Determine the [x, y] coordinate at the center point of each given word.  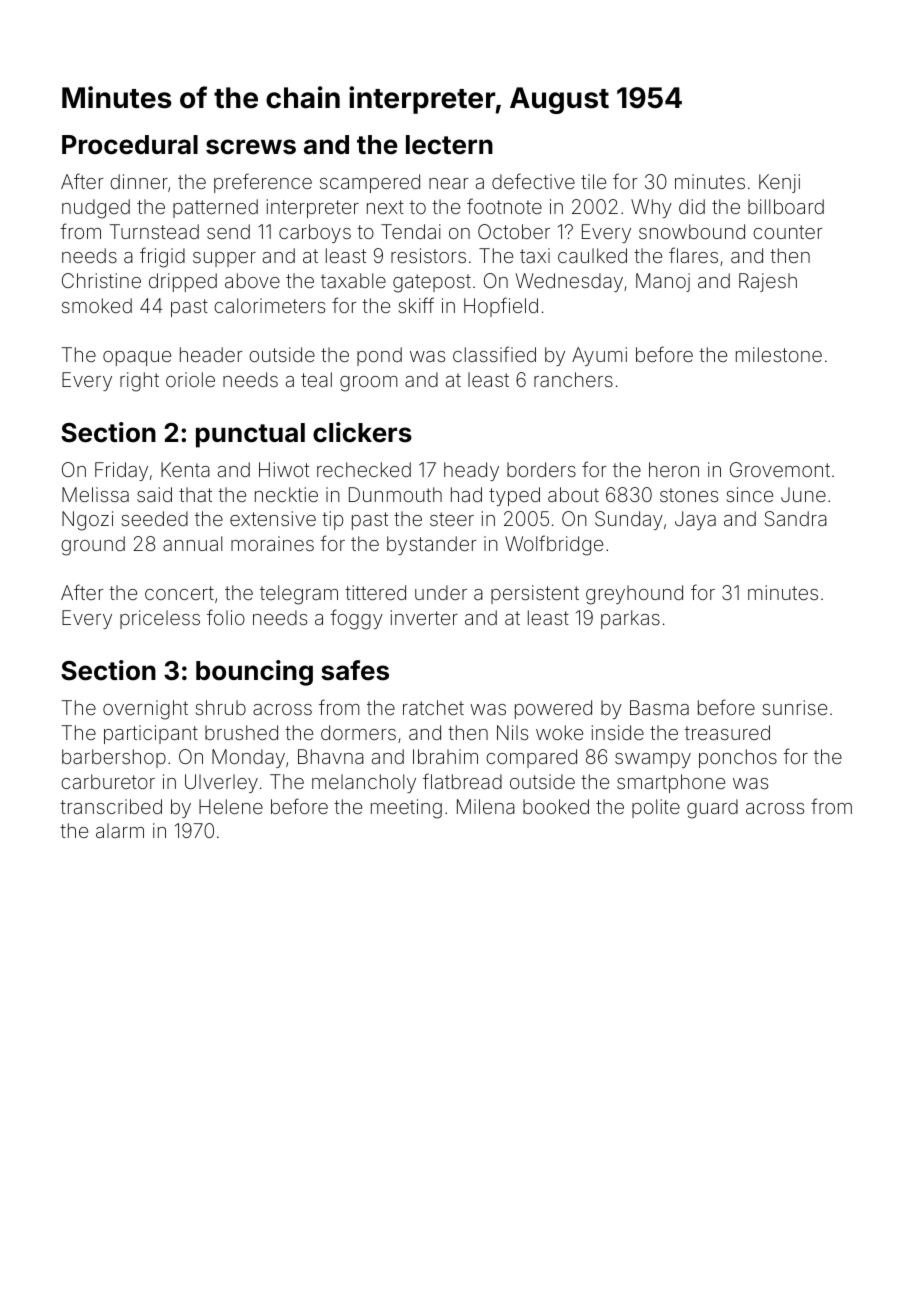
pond [379, 356]
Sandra [796, 518]
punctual [250, 435]
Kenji [779, 183]
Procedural [130, 145]
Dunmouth [395, 494]
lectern [449, 145]
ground [93, 546]
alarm [120, 830]
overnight [145, 710]
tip [332, 520]
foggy [356, 619]
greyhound [634, 595]
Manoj [663, 282]
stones [689, 495]
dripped [183, 282]
